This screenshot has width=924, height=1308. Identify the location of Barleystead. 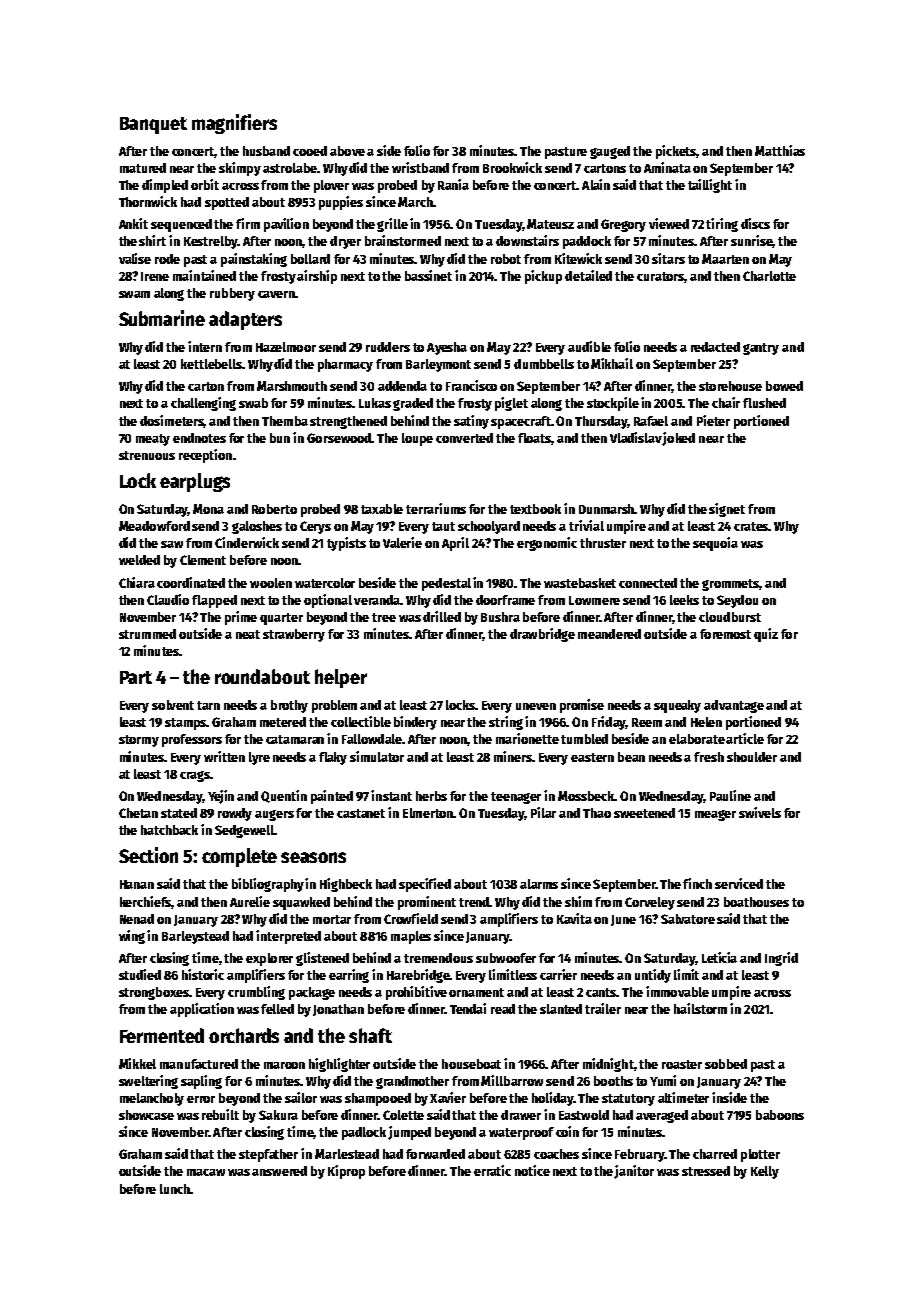
(195, 937).
